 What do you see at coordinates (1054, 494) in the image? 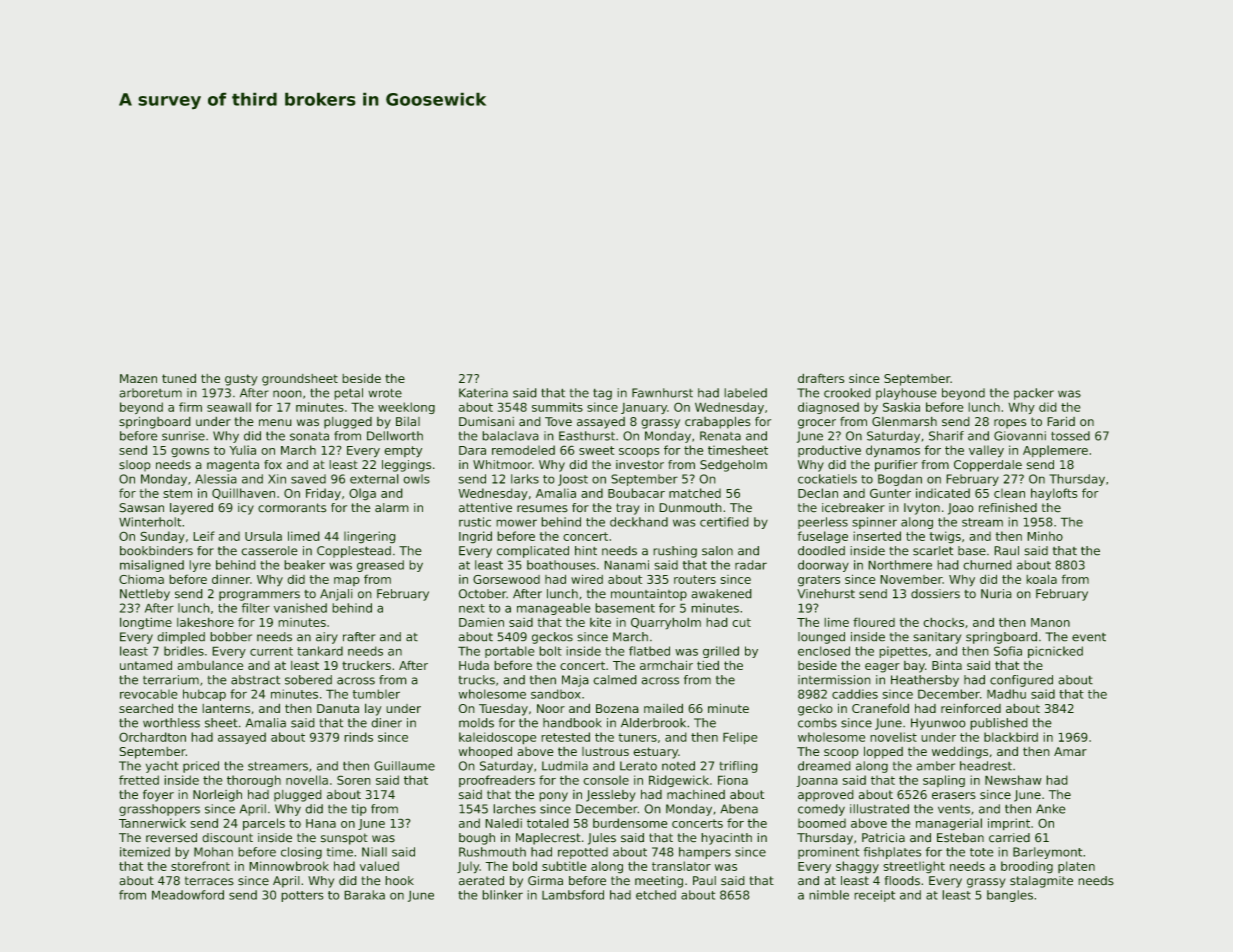
I see `haylofts` at bounding box center [1054, 494].
